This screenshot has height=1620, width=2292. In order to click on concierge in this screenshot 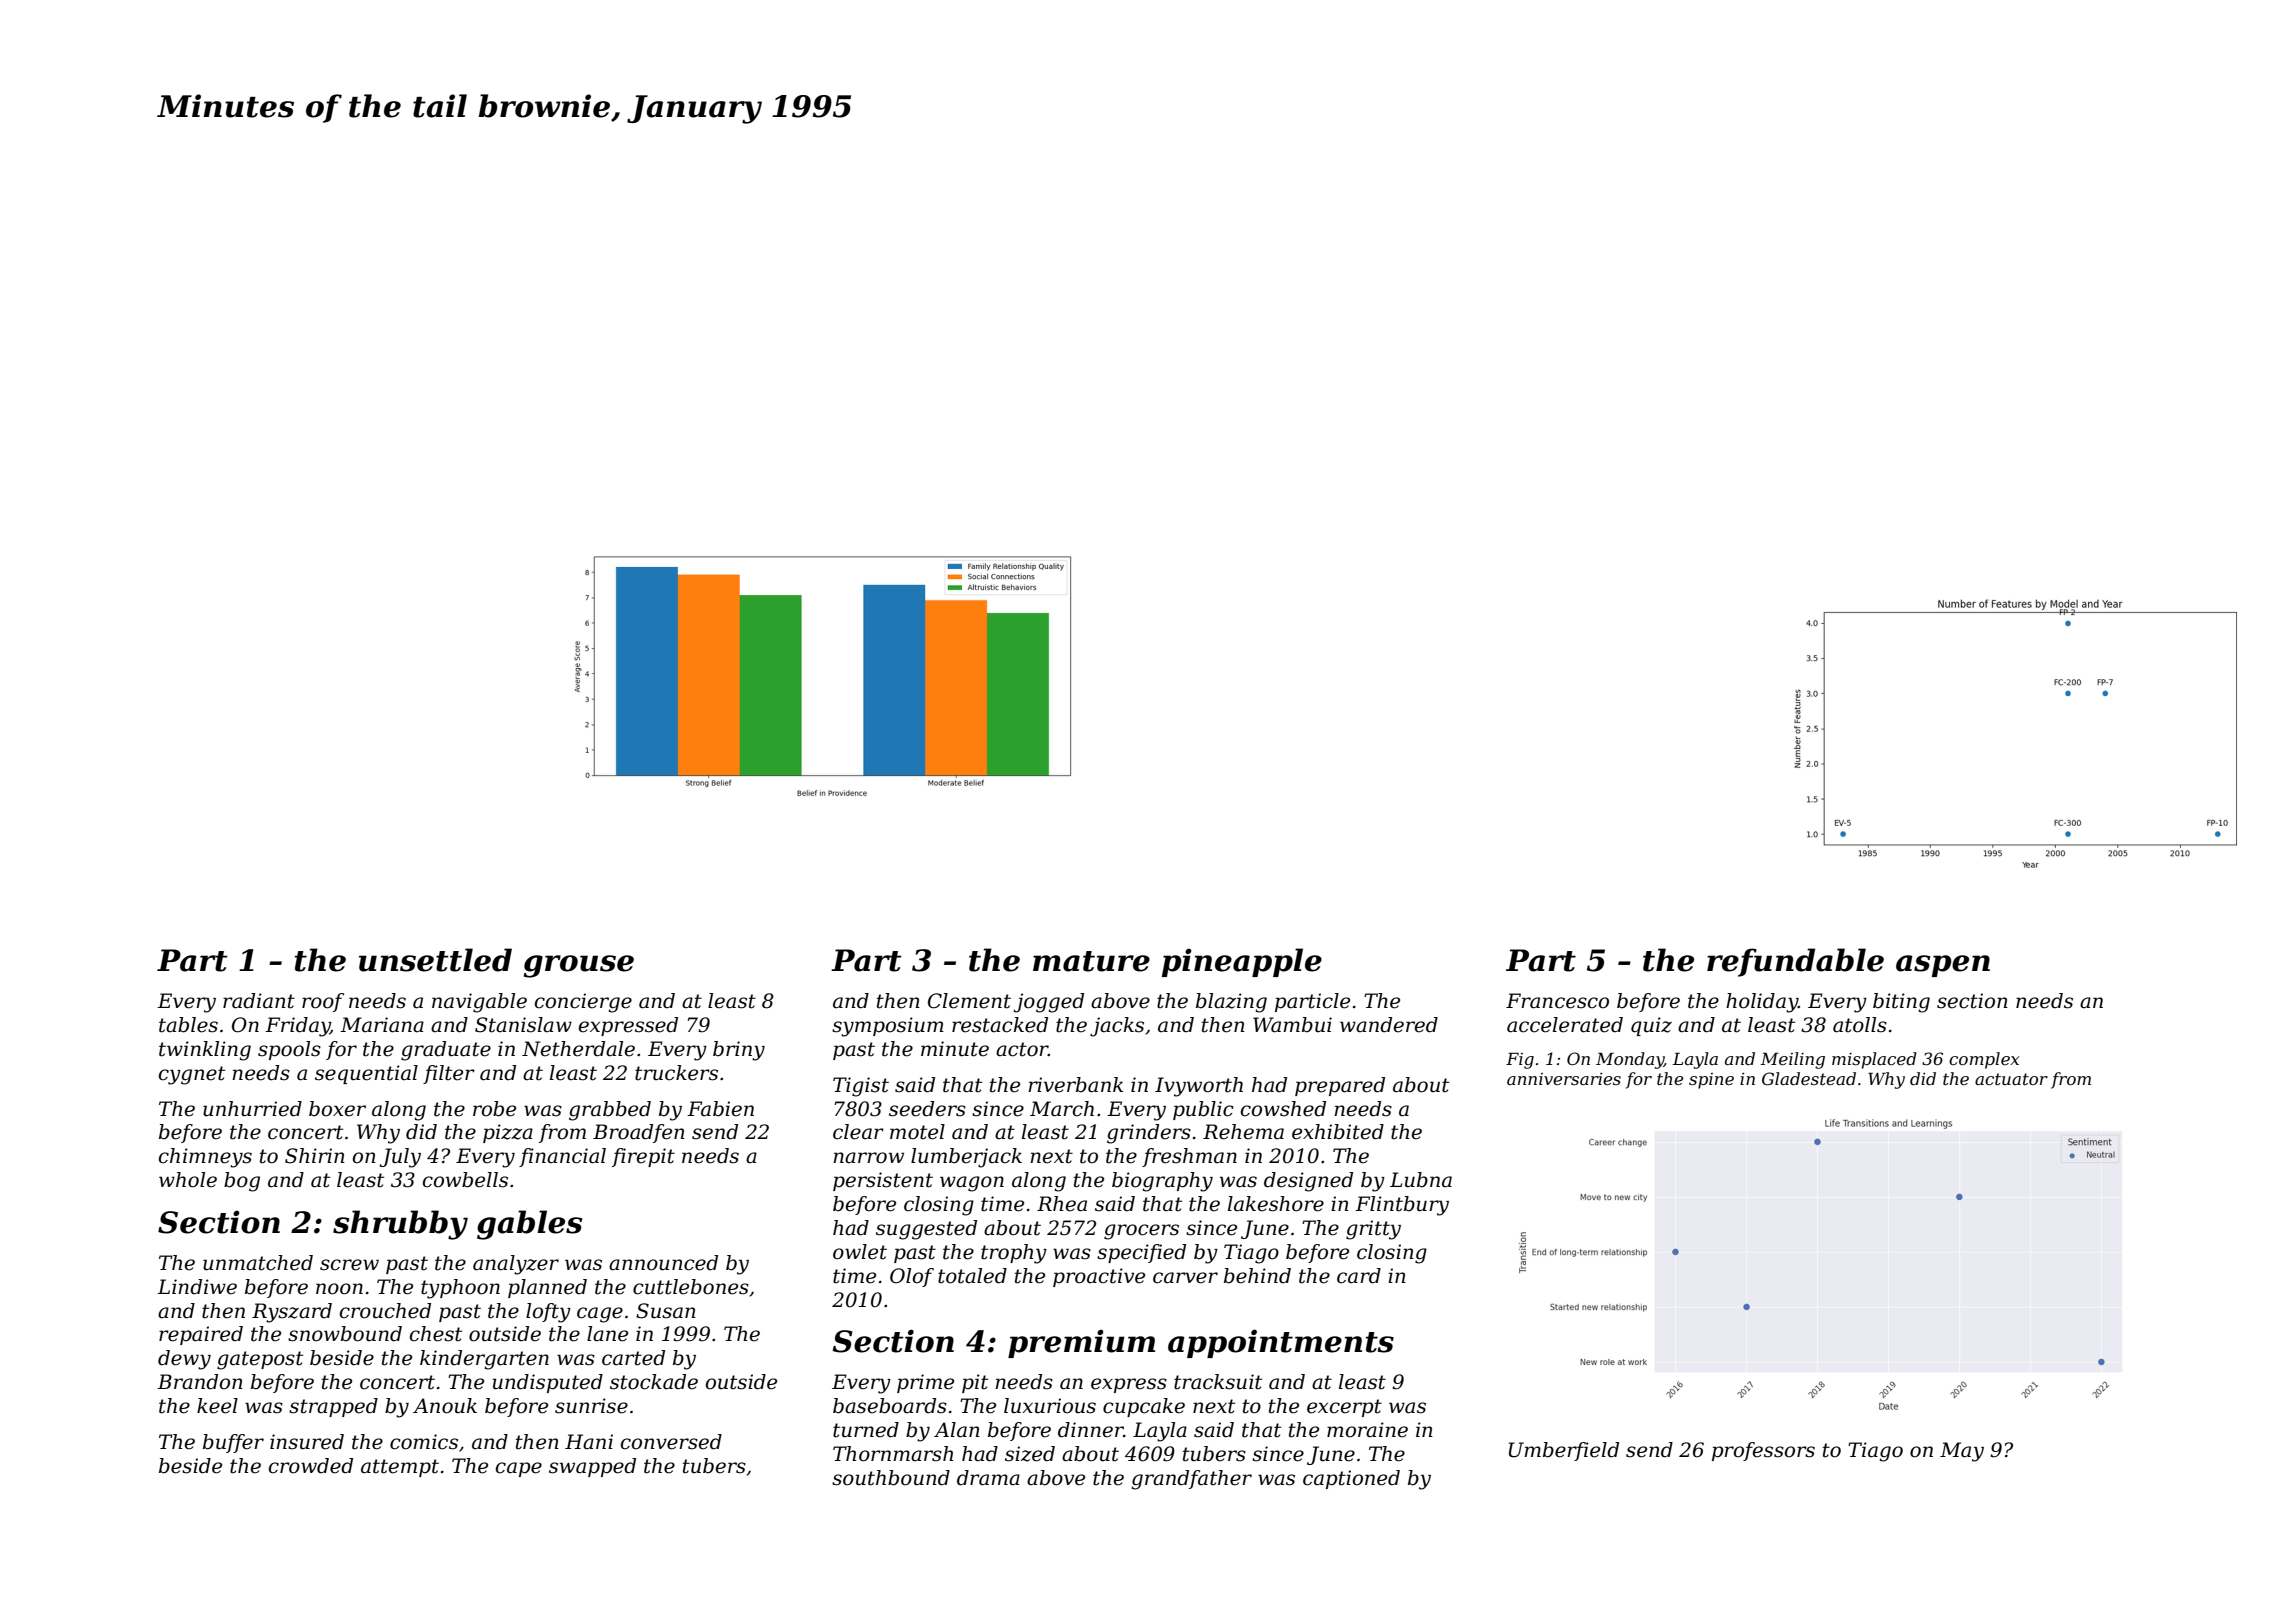, I will do `click(583, 1003)`.
